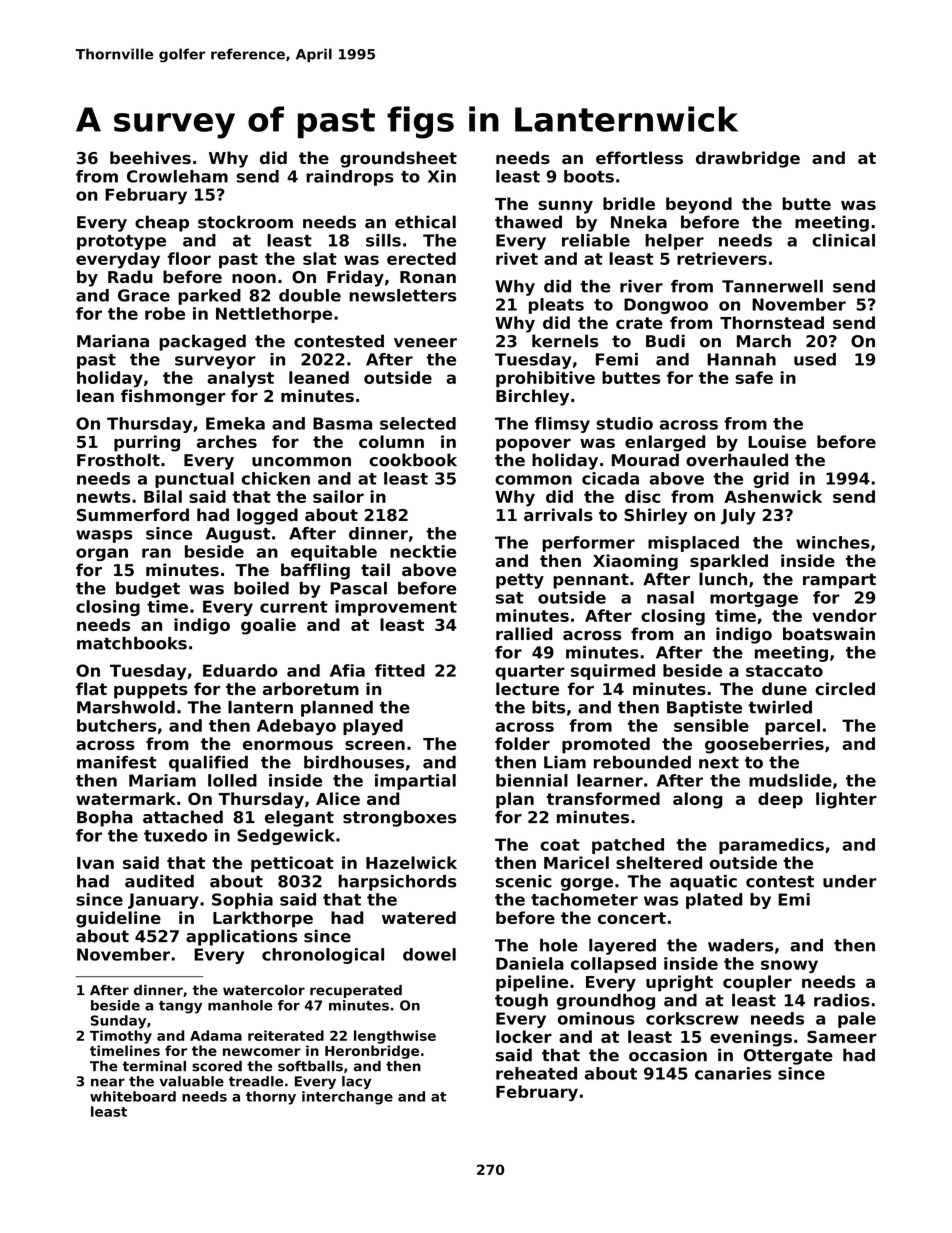  I want to click on Larkthorpe, so click(263, 919).
